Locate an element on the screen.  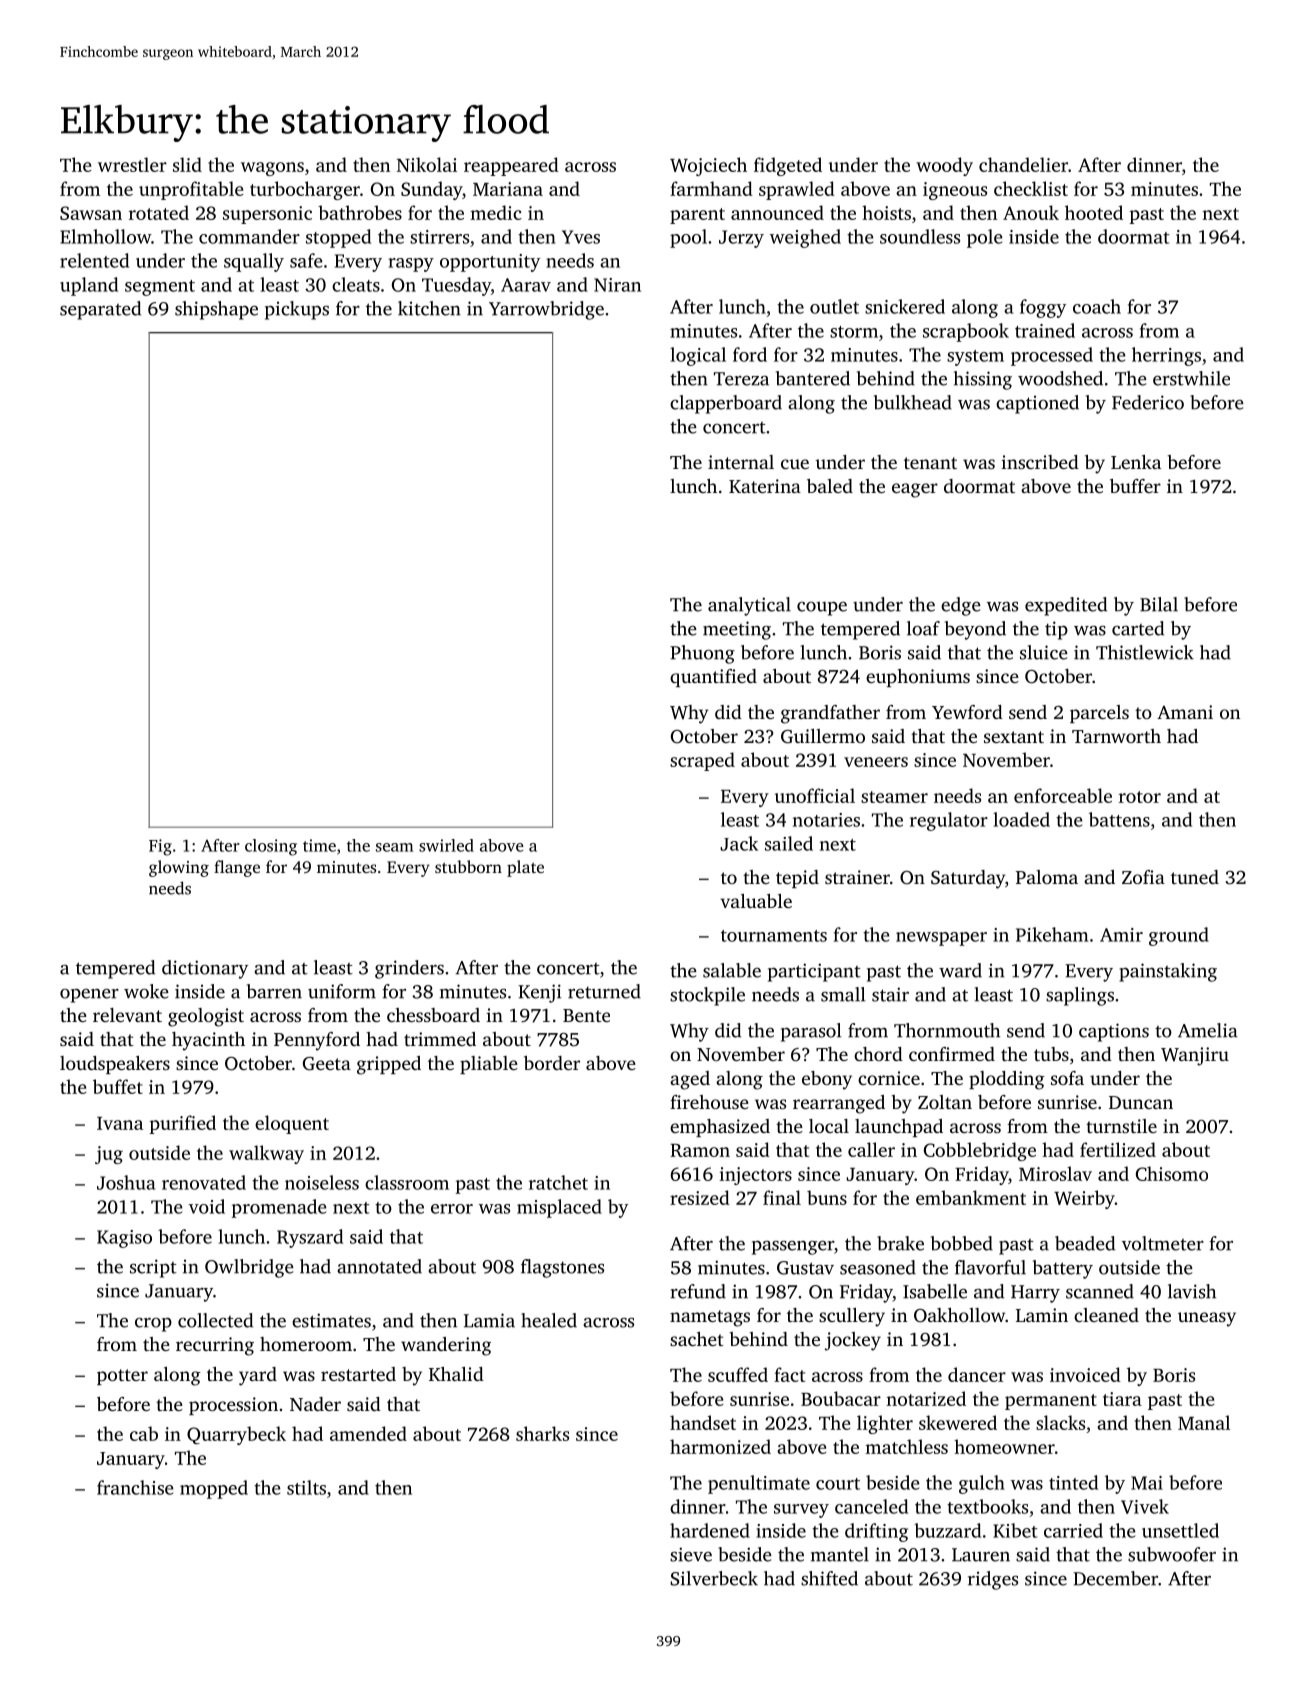
opener is located at coordinates (89, 995).
